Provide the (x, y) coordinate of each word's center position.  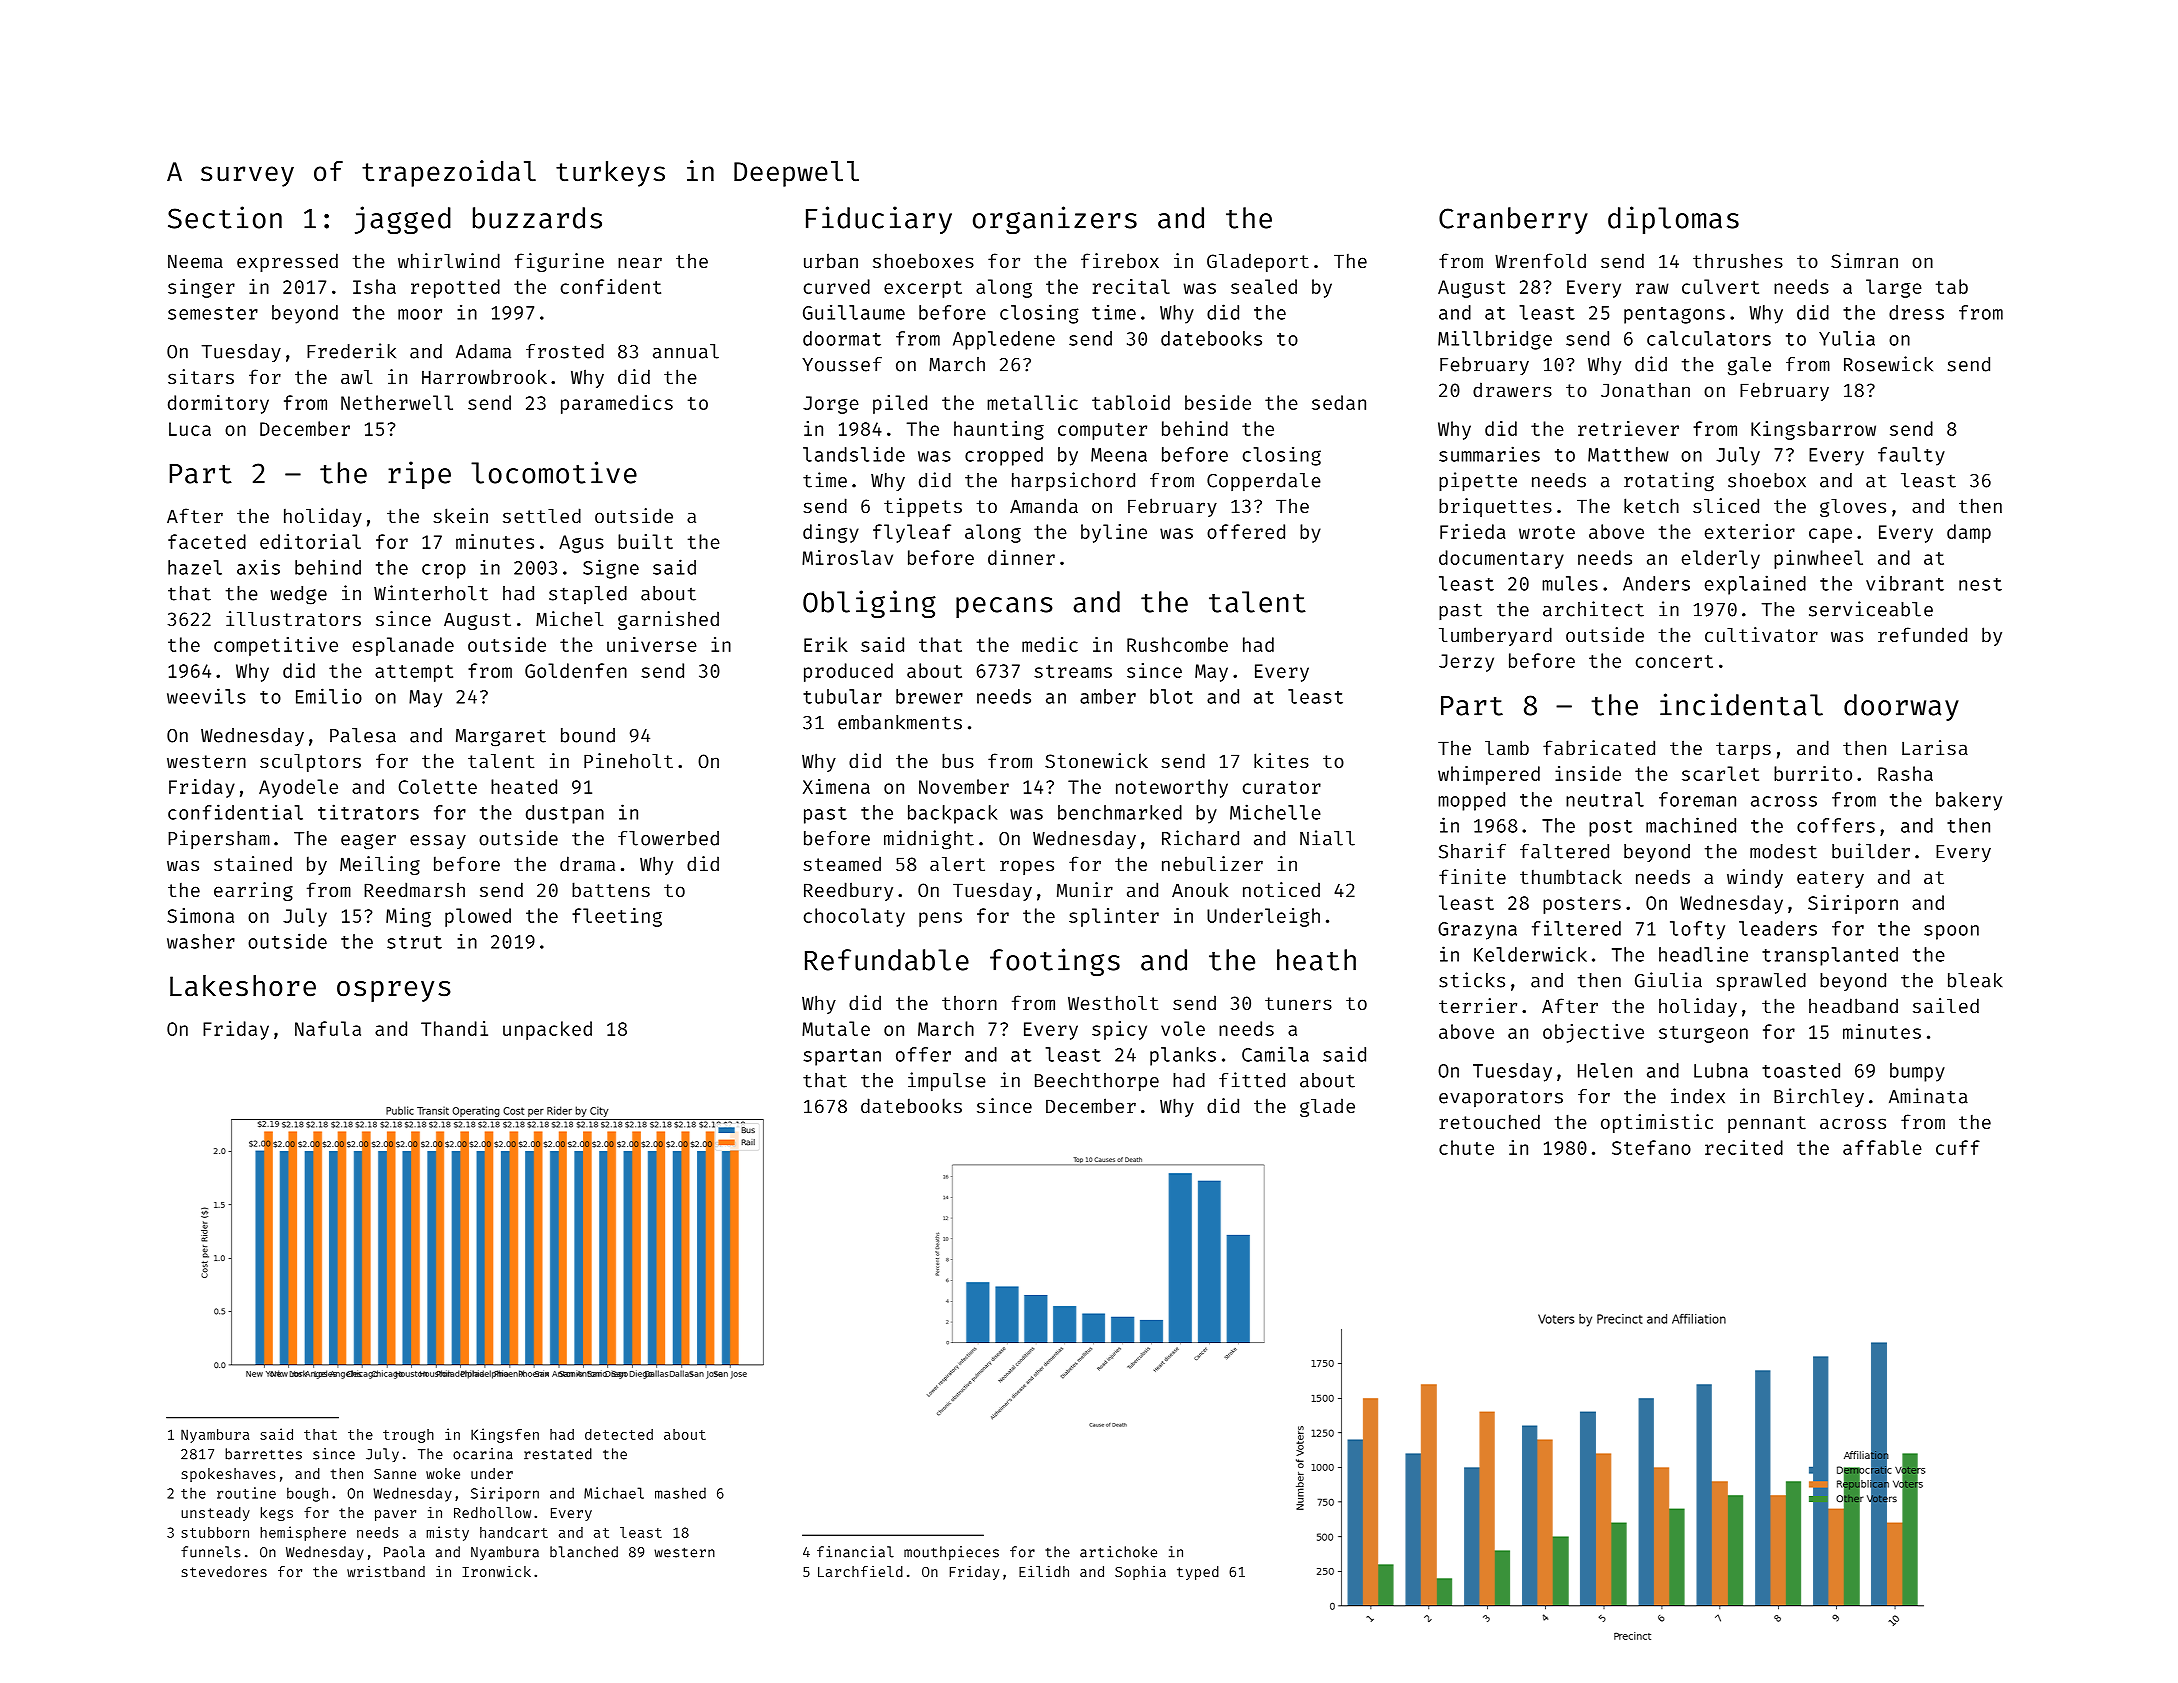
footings (1055, 962)
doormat (842, 338)
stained (253, 863)
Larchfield (860, 1571)
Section (225, 217)
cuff (1958, 1147)
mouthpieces (951, 1553)
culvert (1720, 286)
